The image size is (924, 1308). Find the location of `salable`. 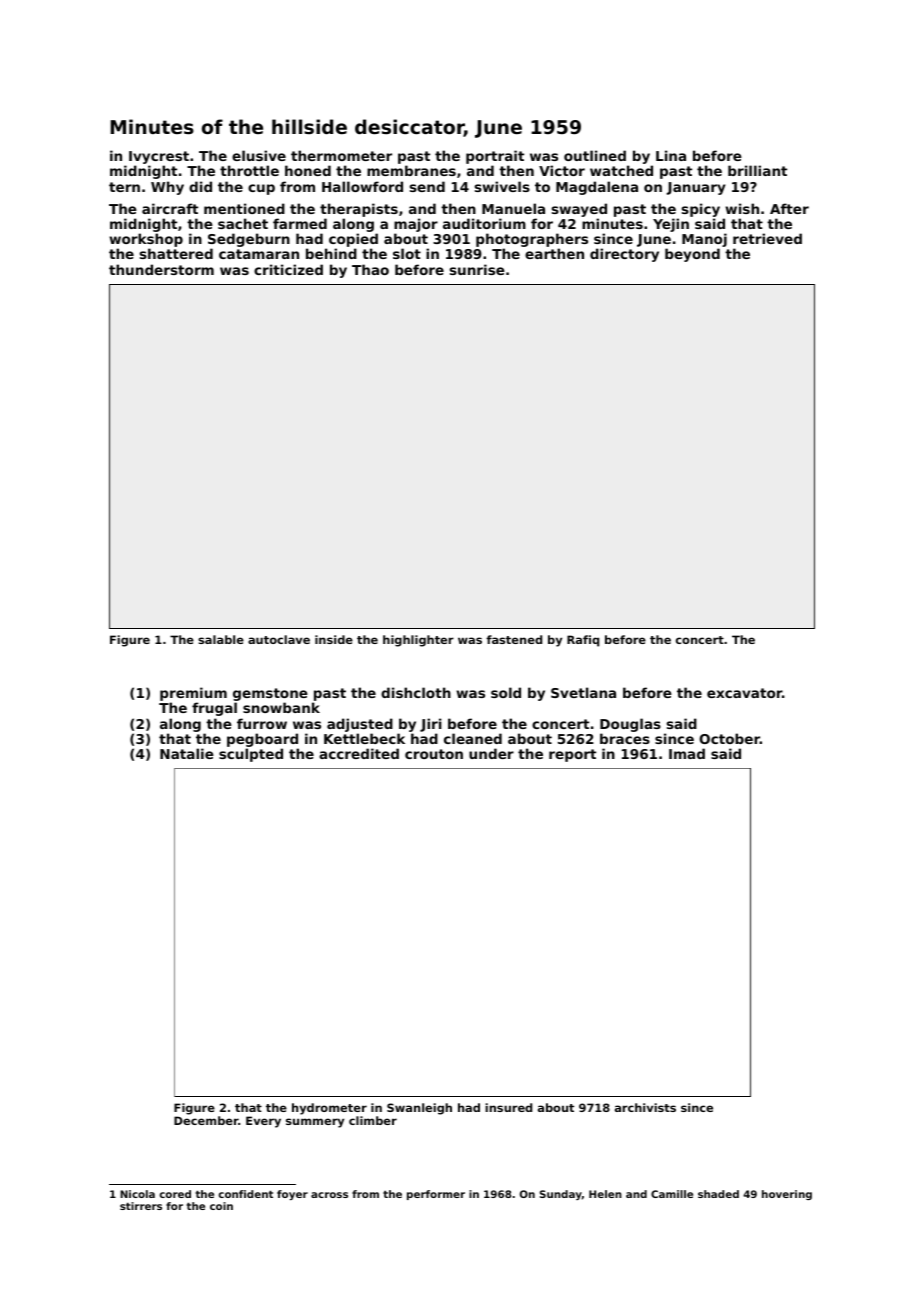

salable is located at coordinates (221, 639).
